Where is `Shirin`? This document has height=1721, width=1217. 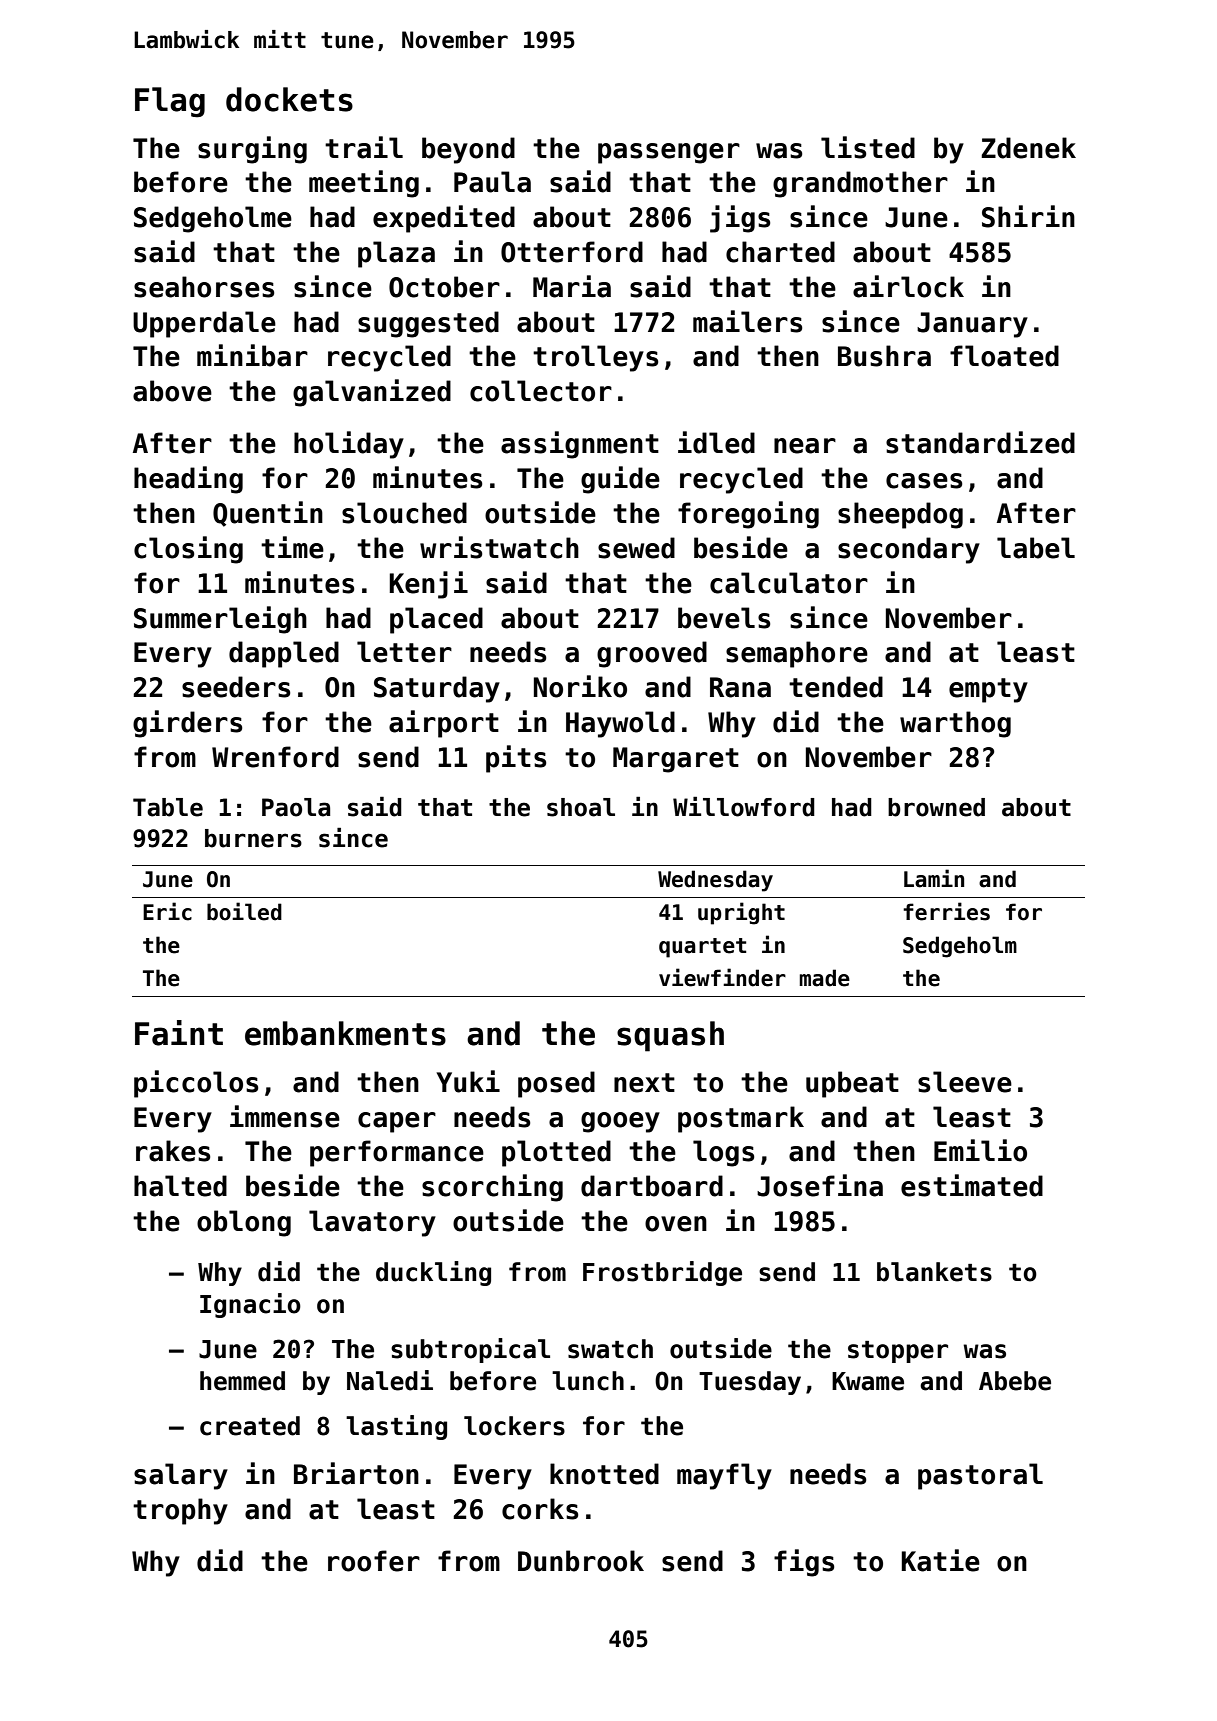 Shirin is located at coordinates (1028, 216).
